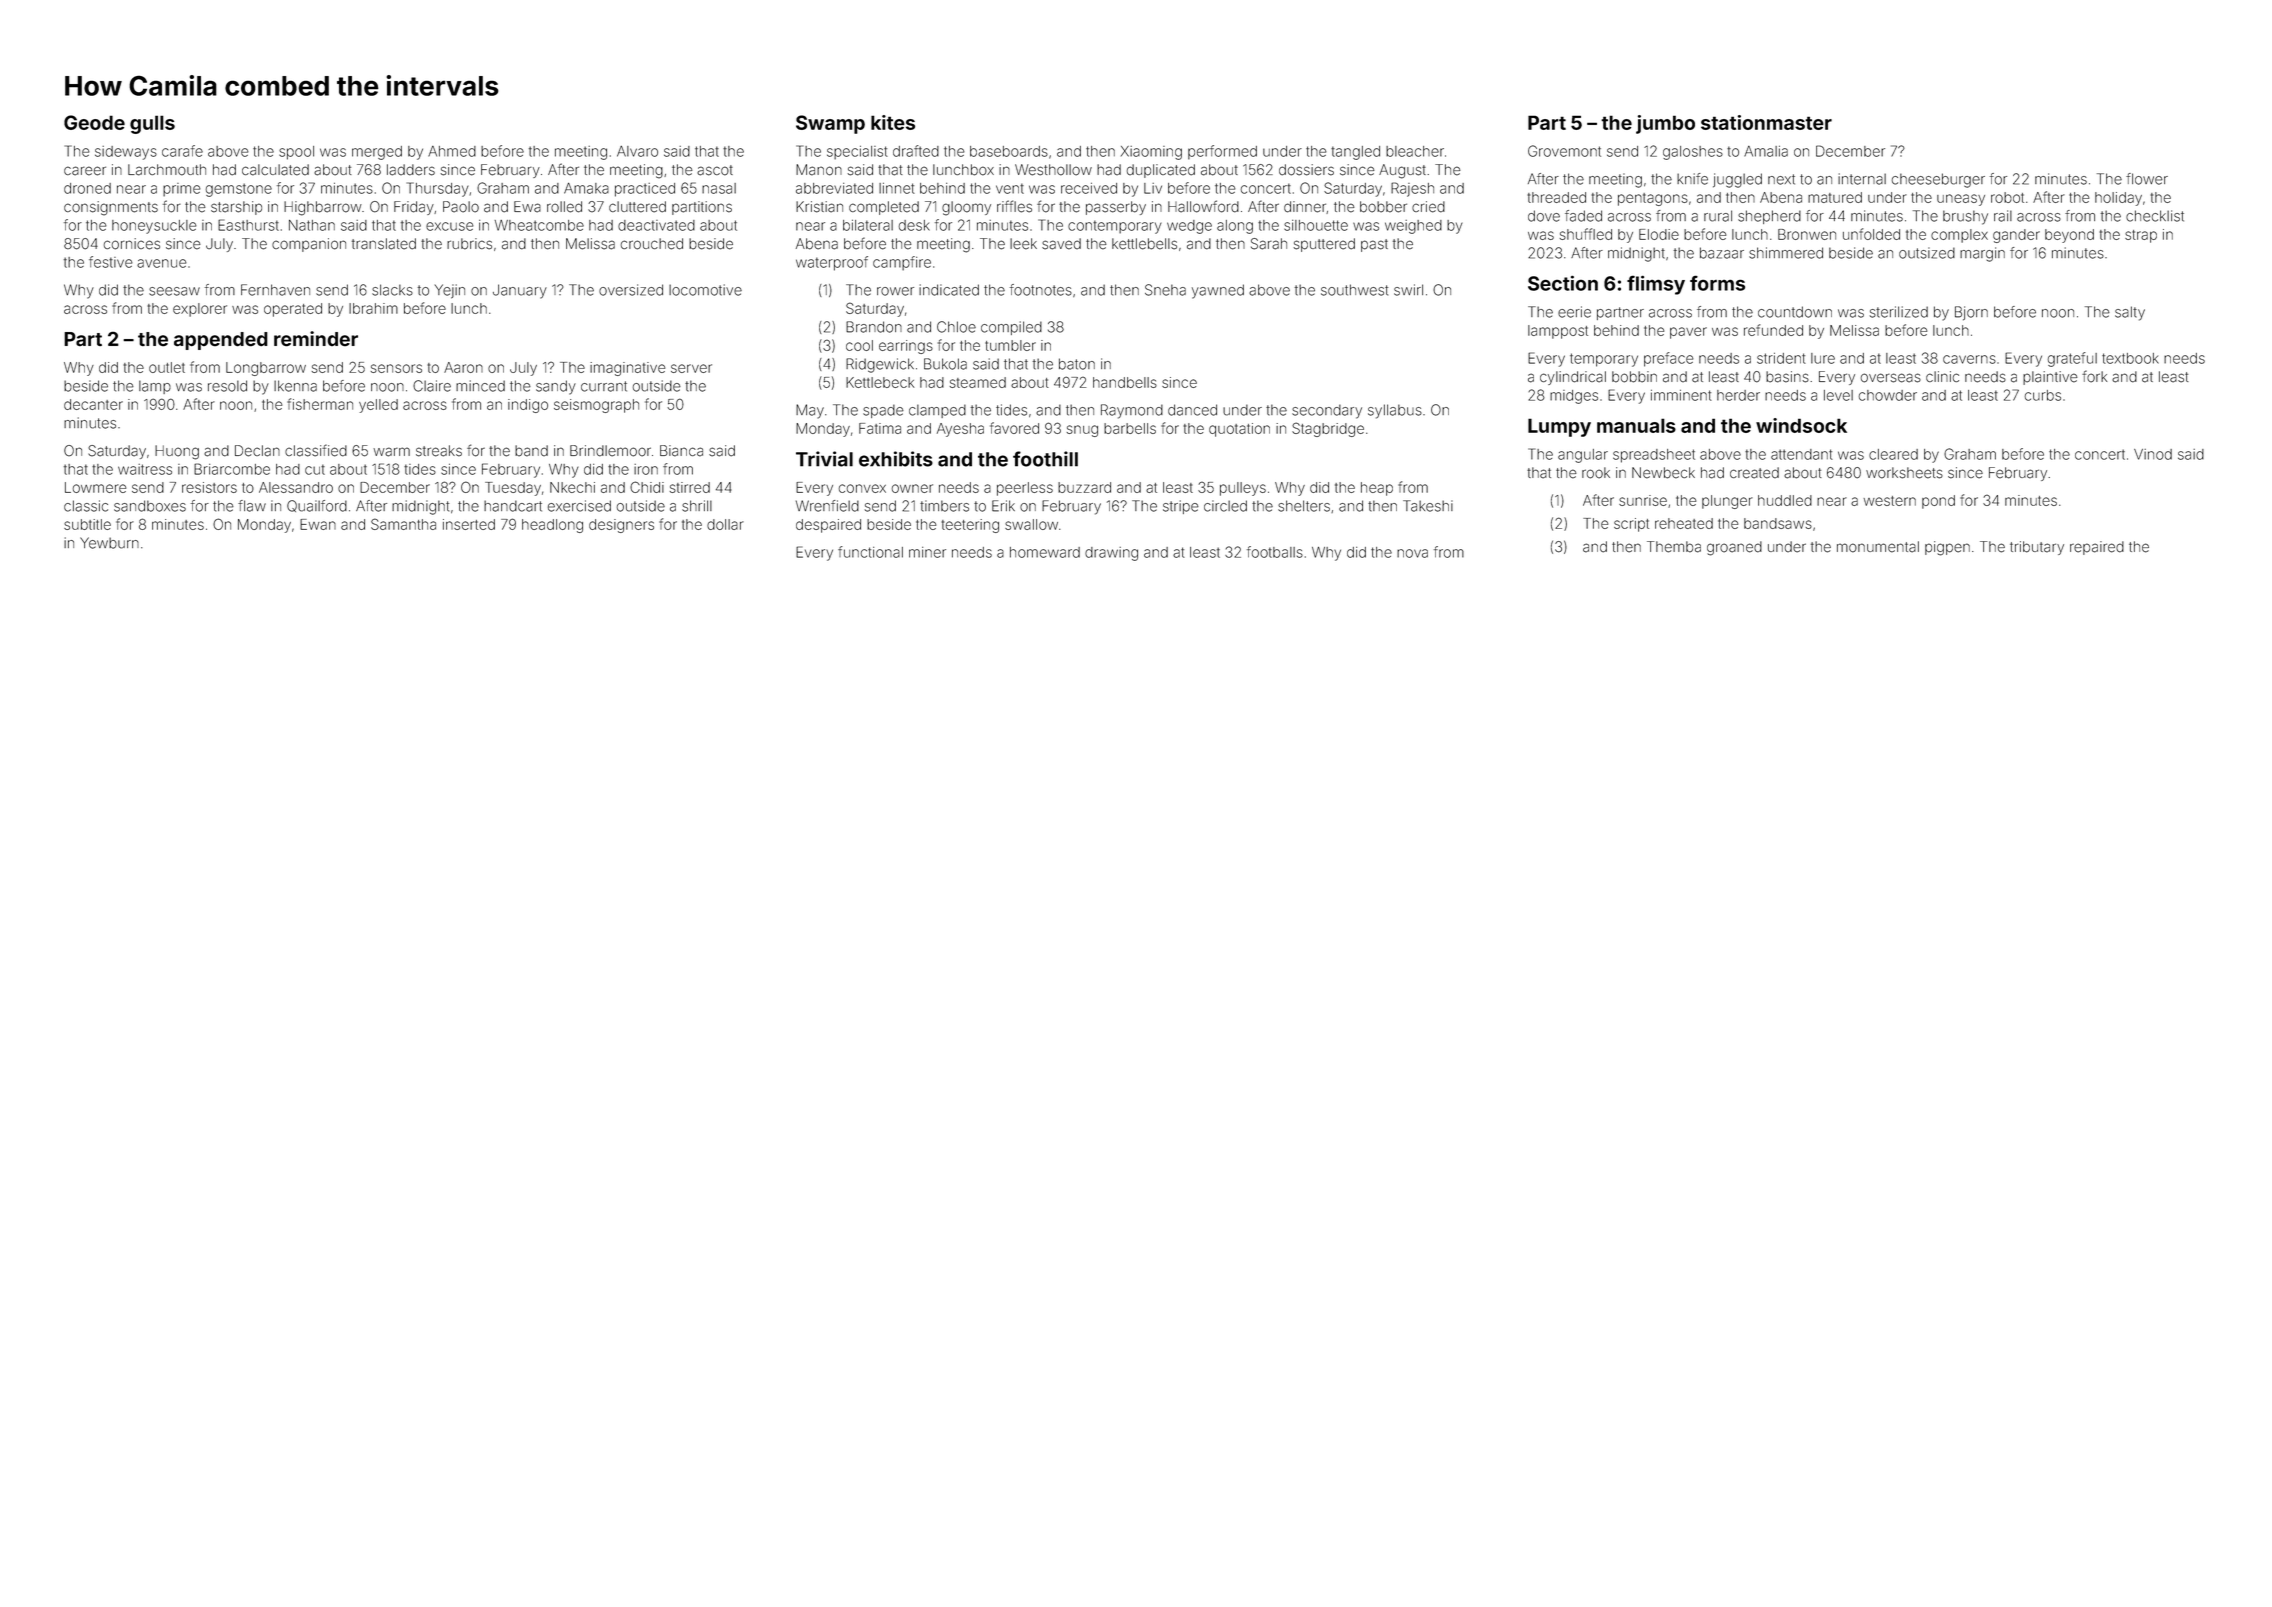  Describe the element at coordinates (1408, 290) in the screenshot. I see `swirl` at that location.
